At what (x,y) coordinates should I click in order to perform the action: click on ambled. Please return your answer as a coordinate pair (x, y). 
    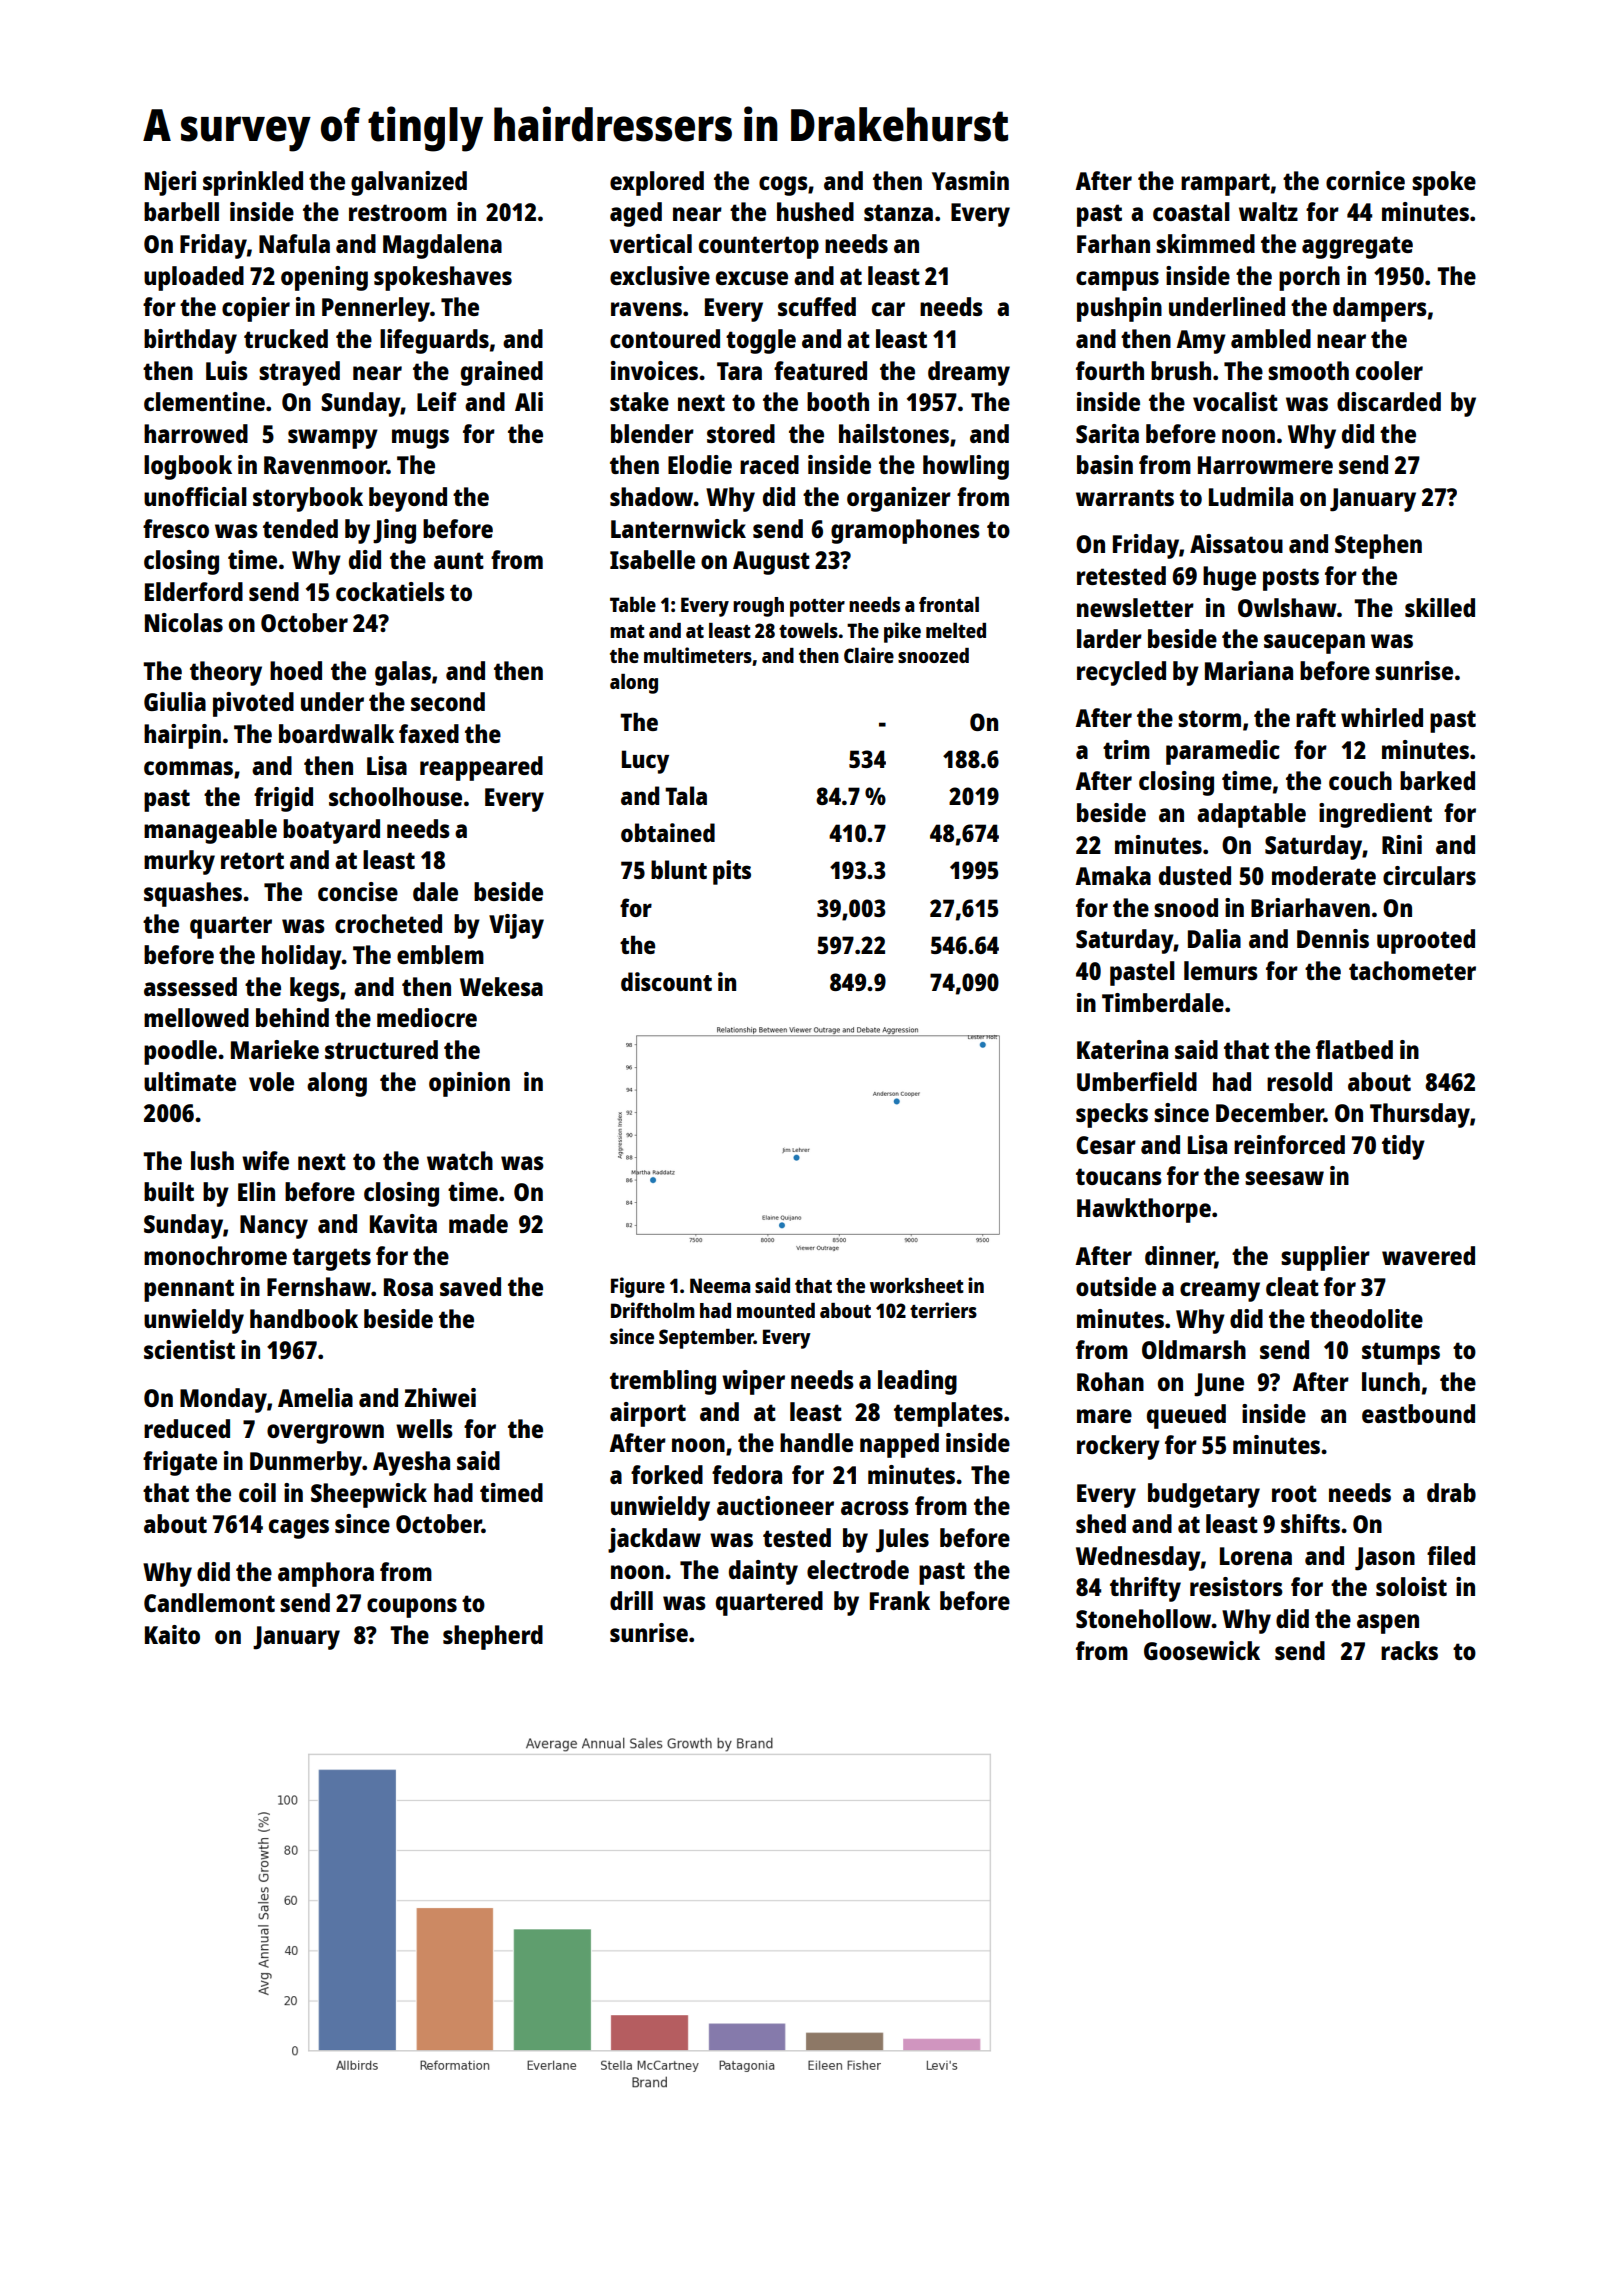
    Looking at the image, I should click on (1271, 338).
